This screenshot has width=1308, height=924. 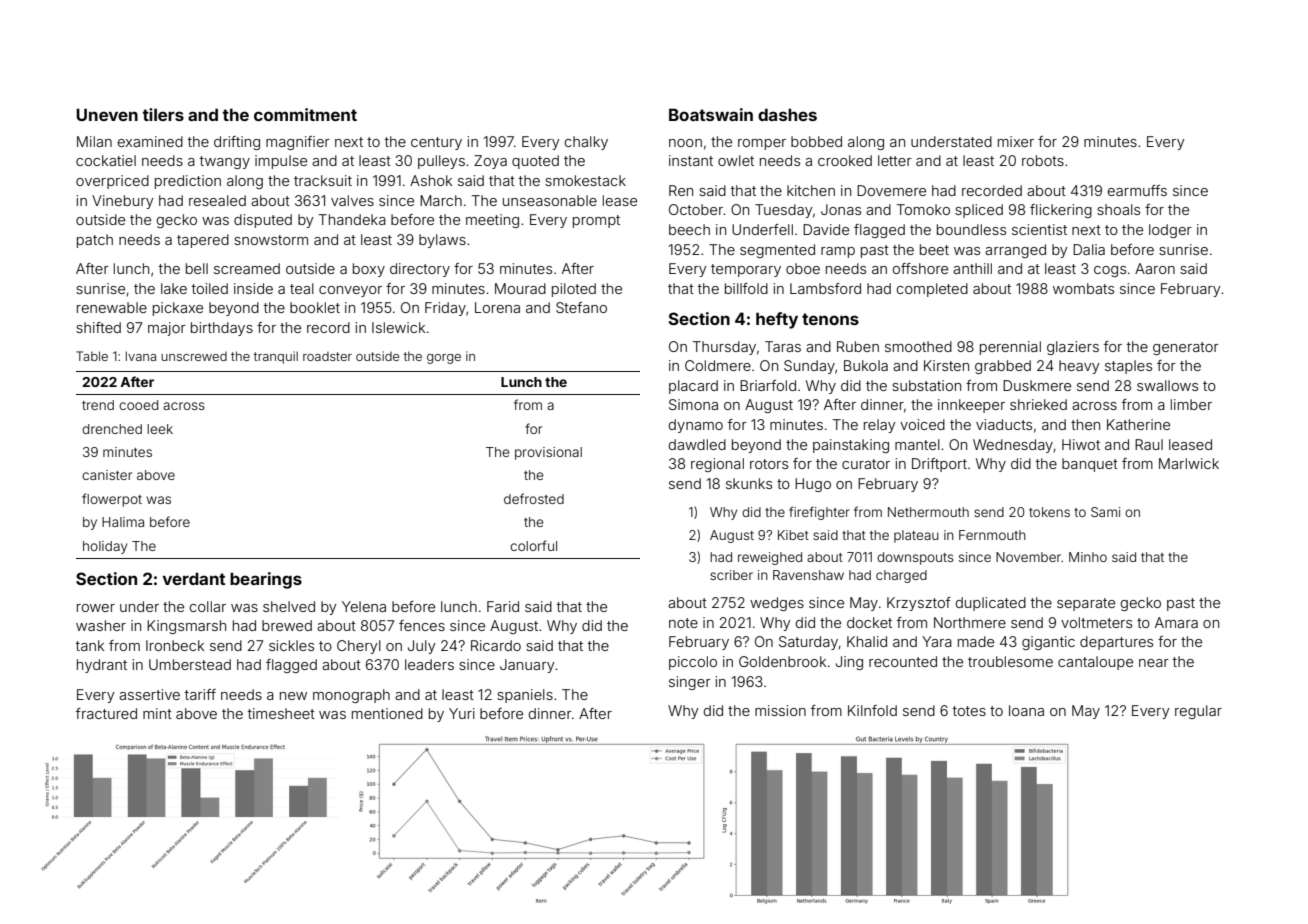 What do you see at coordinates (1086, 604) in the screenshot?
I see `separate` at bounding box center [1086, 604].
